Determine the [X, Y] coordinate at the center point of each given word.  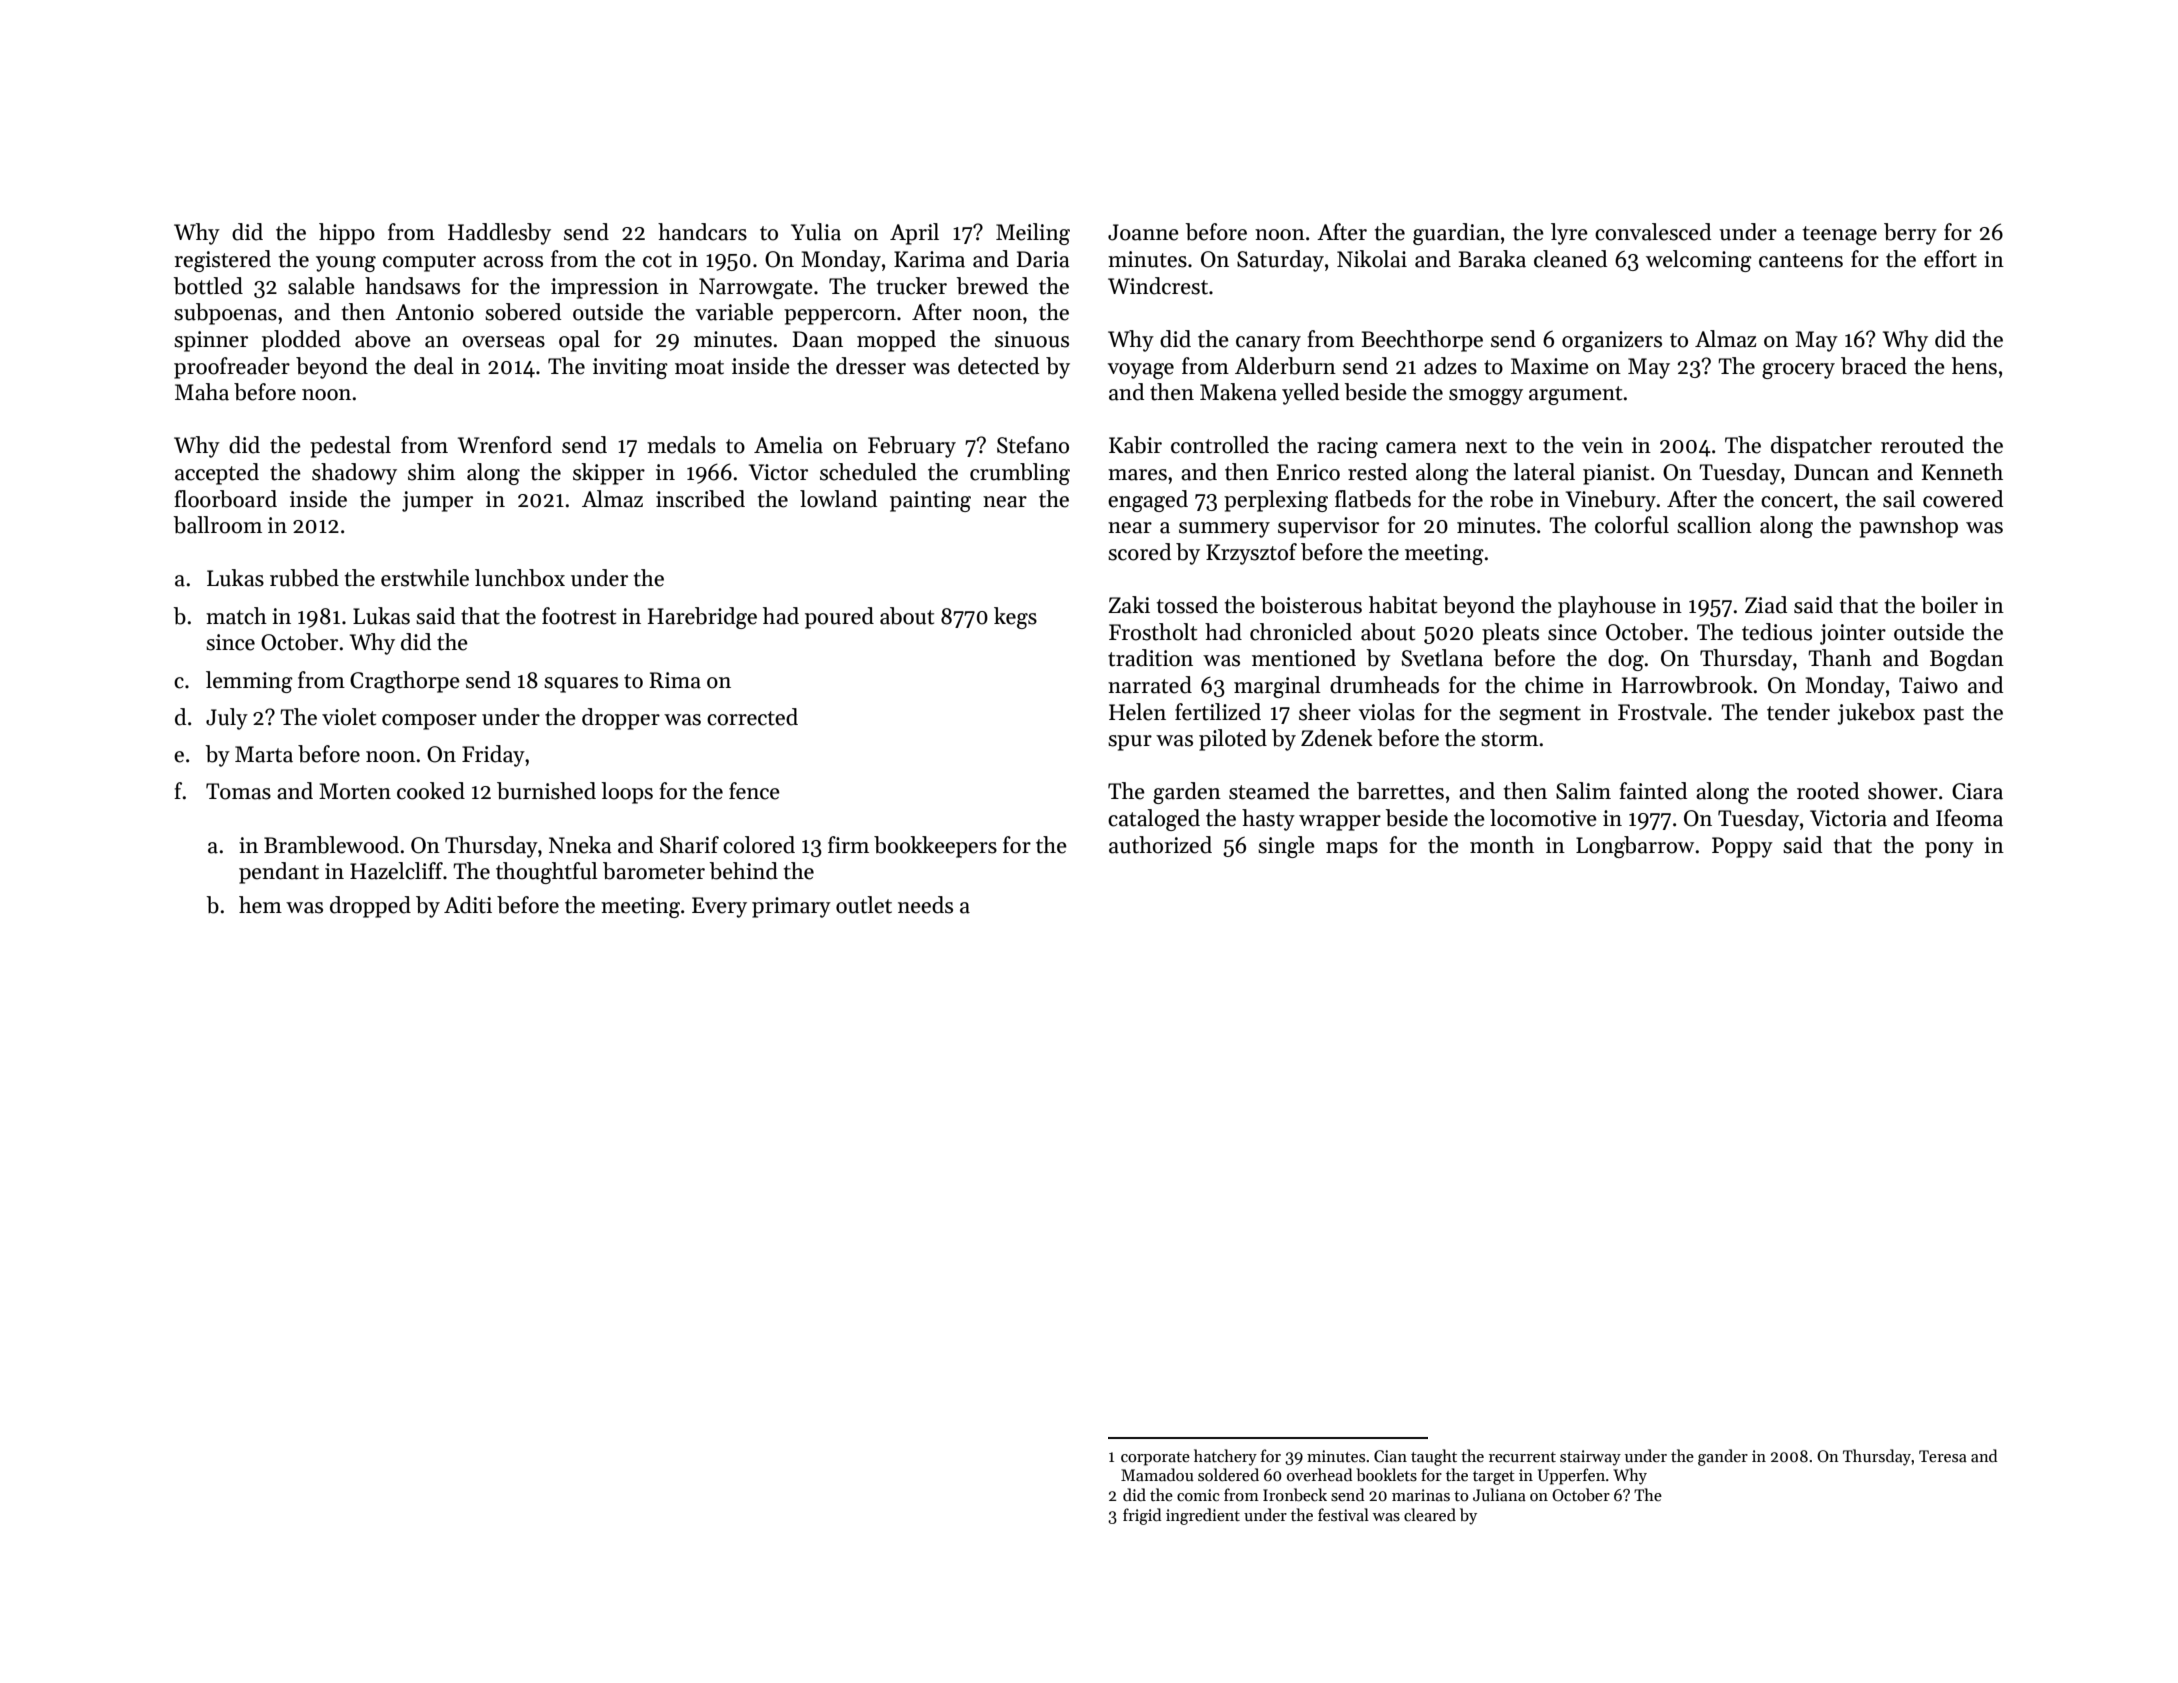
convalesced [1653, 232]
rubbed [304, 578]
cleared [1430, 1514]
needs [925, 905]
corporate [1155, 1459]
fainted [1653, 791]
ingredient [1203, 1516]
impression [605, 288]
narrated [1150, 685]
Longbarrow [1635, 847]
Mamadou [1157, 1474]
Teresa [1943, 1456]
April [914, 234]
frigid [1142, 1516]
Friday [493, 756]
